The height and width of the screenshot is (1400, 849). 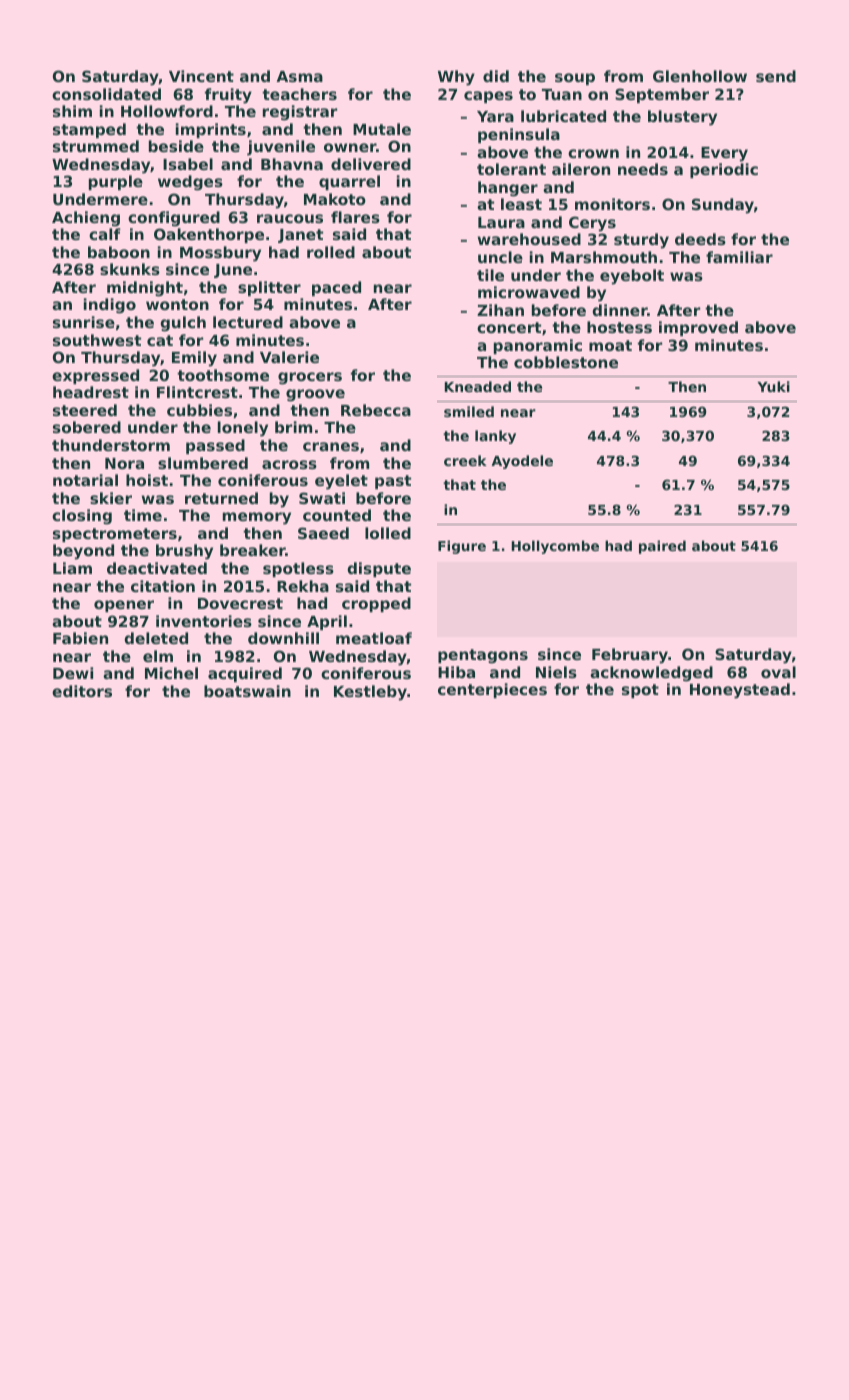 What do you see at coordinates (147, 480) in the screenshot?
I see `hoist` at bounding box center [147, 480].
